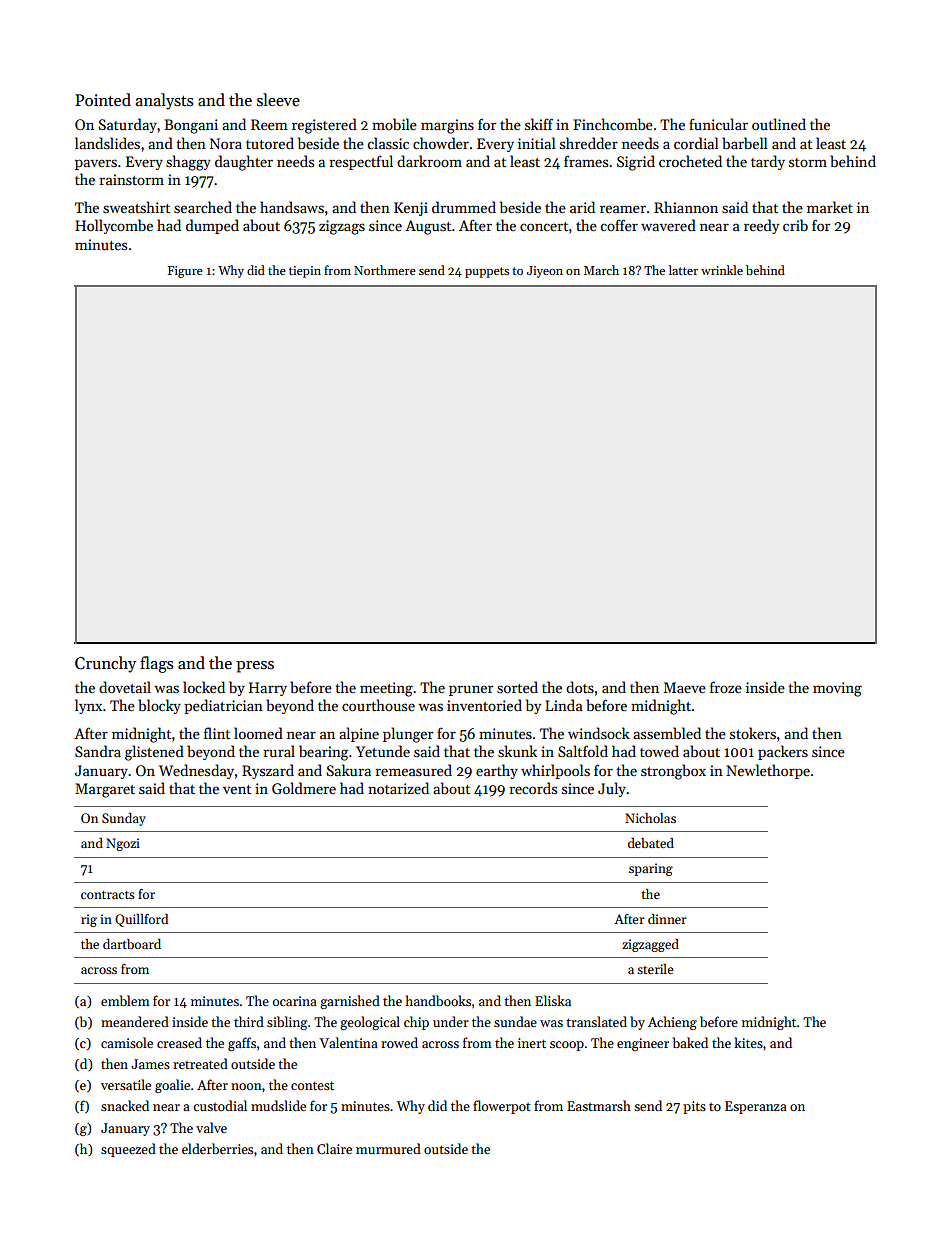 The width and height of the screenshot is (952, 1233). What do you see at coordinates (370, 1023) in the screenshot?
I see `geological` at bounding box center [370, 1023].
